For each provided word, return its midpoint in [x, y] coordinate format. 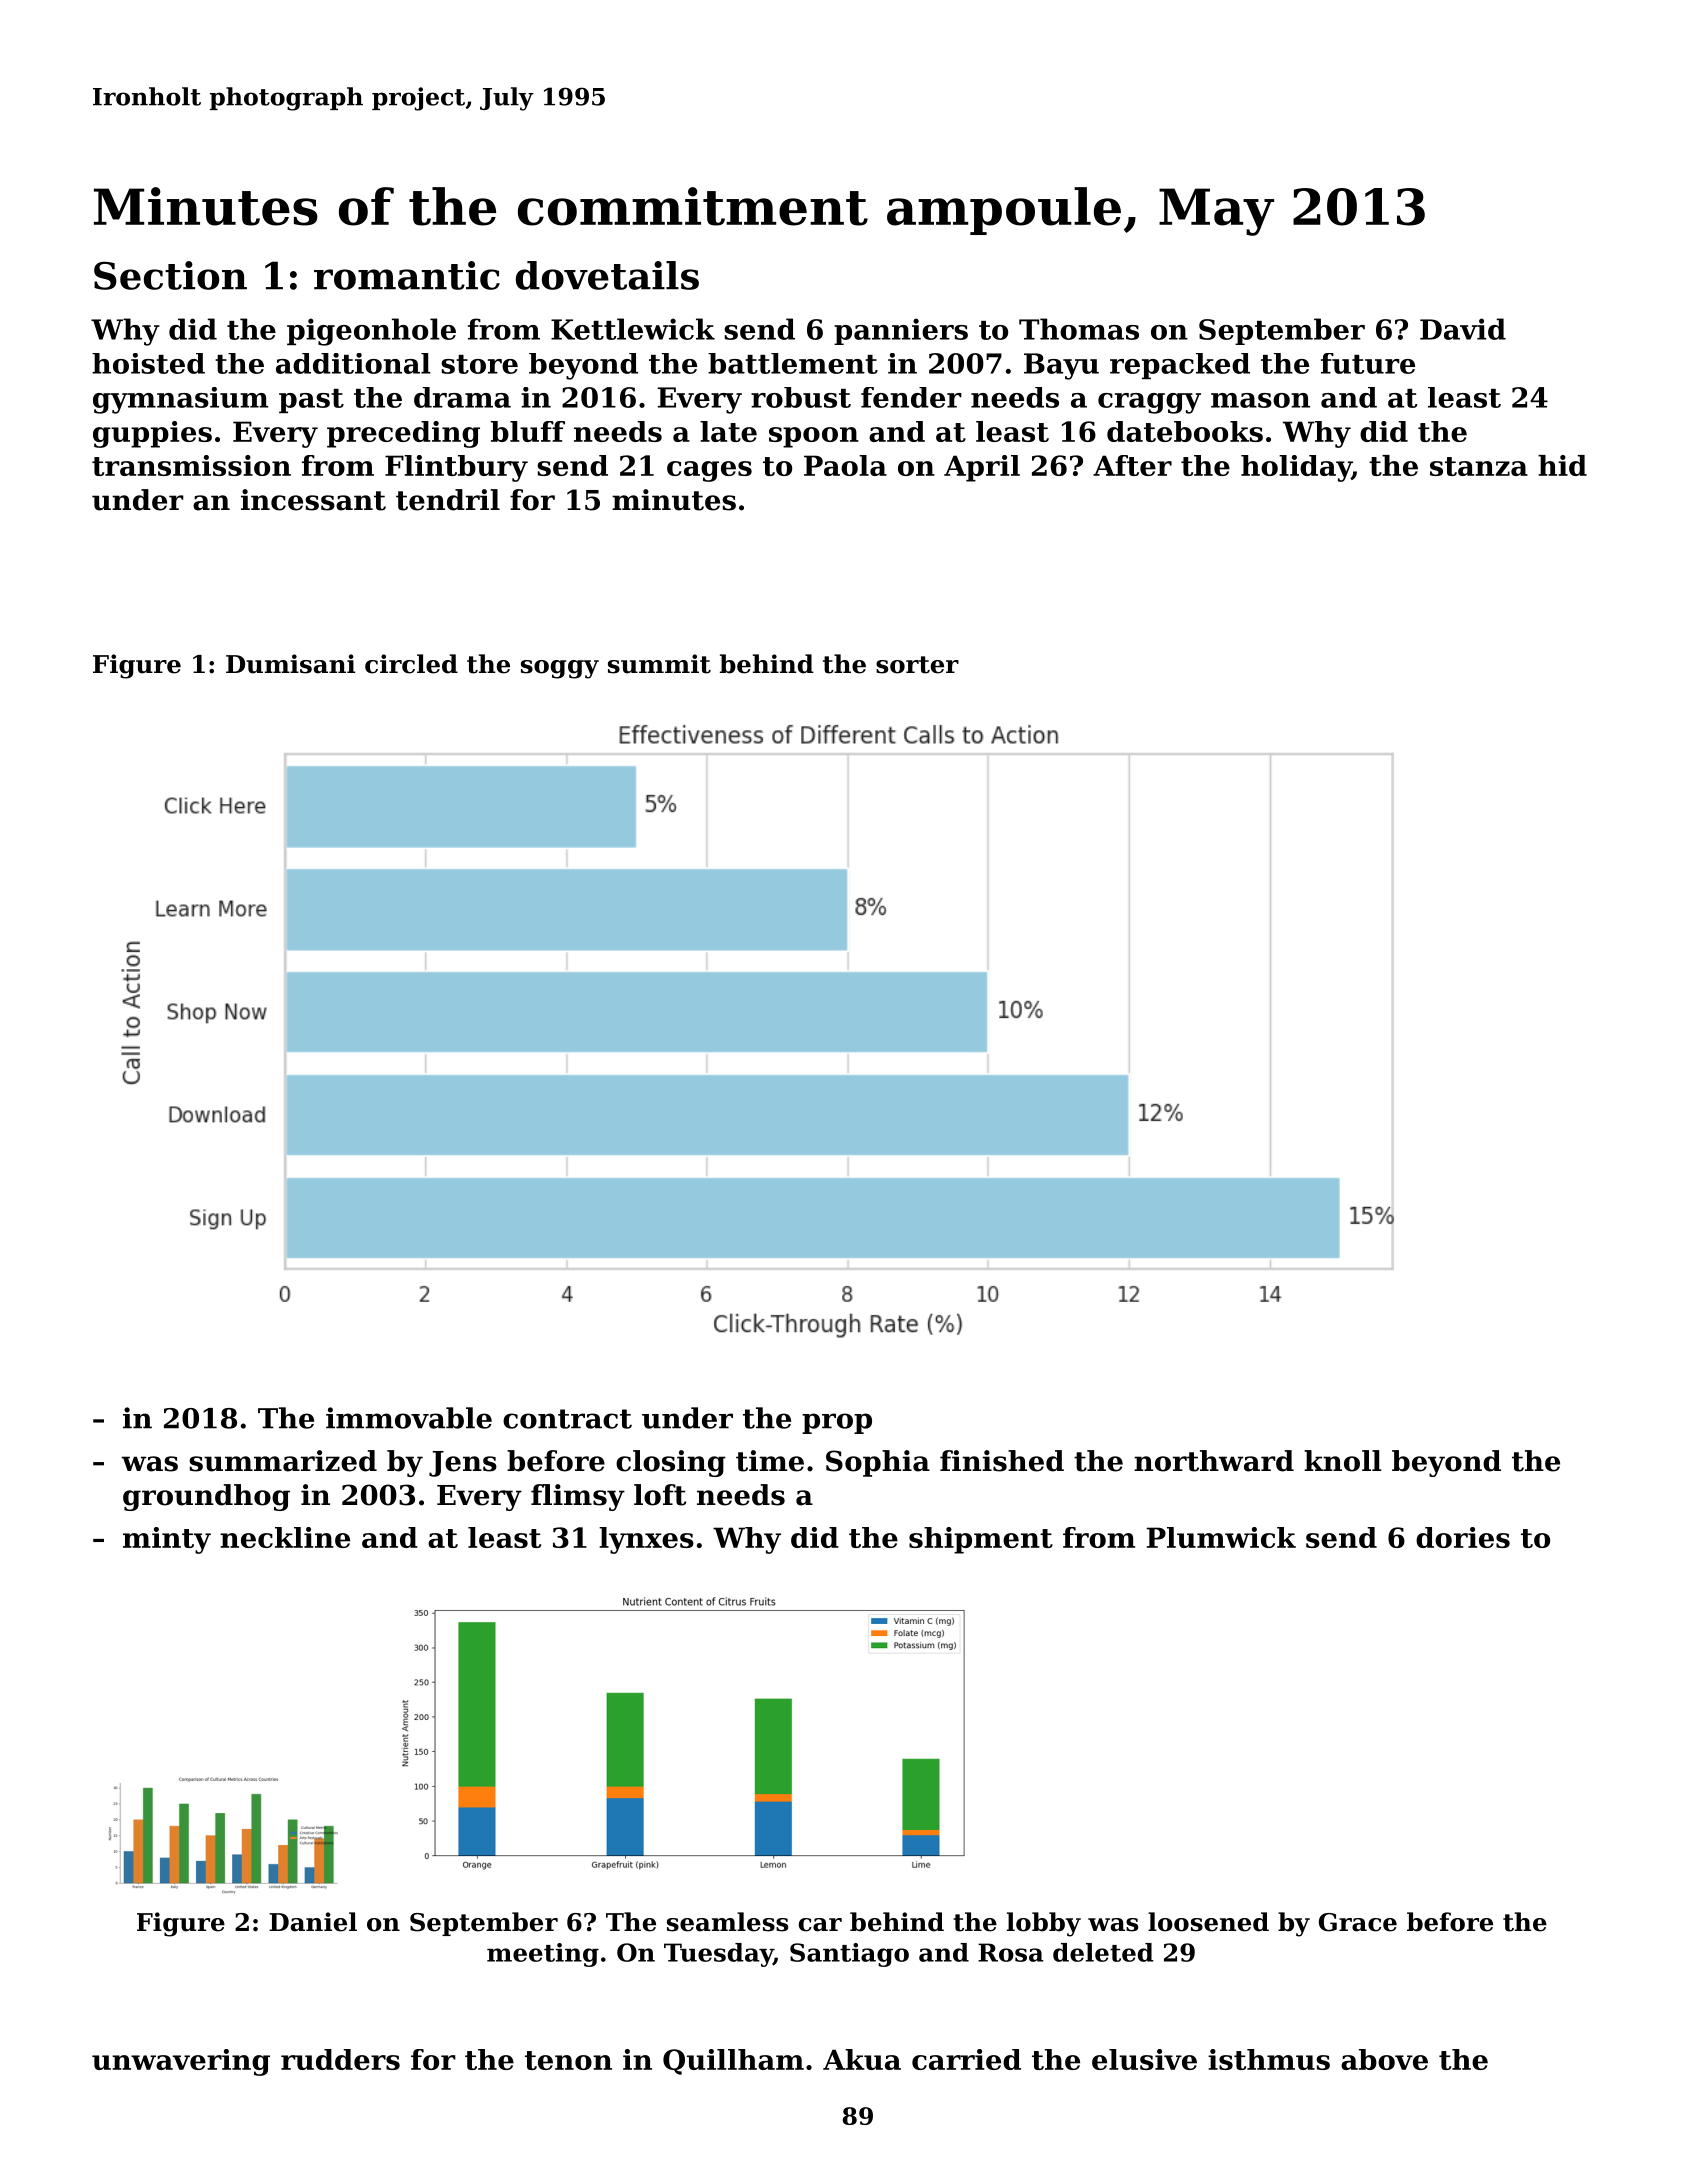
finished [1002, 1461]
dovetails [607, 275]
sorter [917, 665]
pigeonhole [371, 332]
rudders [340, 2059]
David [1463, 329]
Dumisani [290, 664]
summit [659, 664]
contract [567, 1419]
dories [1463, 1537]
